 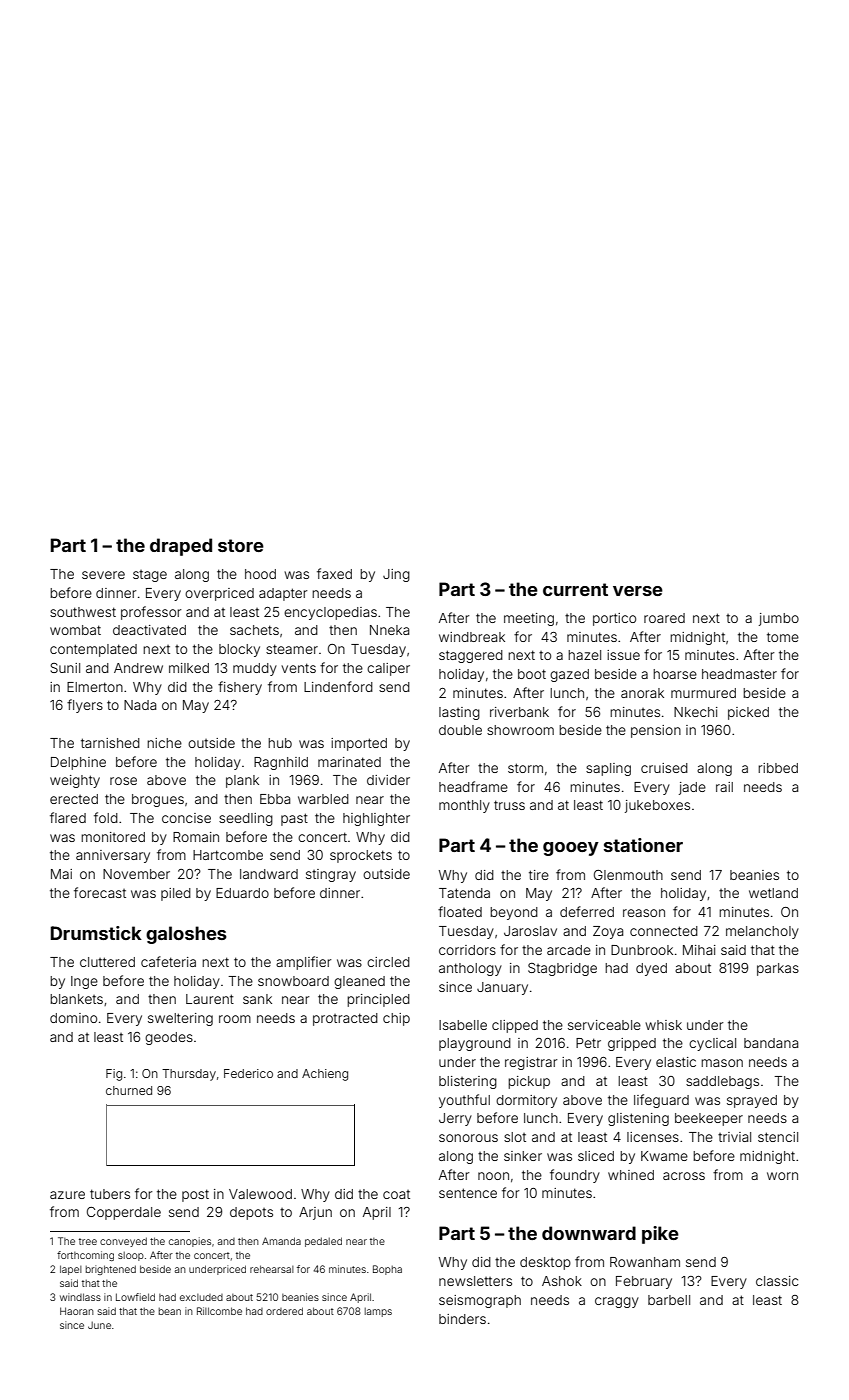 What do you see at coordinates (242, 893) in the screenshot?
I see `Eduardo` at bounding box center [242, 893].
